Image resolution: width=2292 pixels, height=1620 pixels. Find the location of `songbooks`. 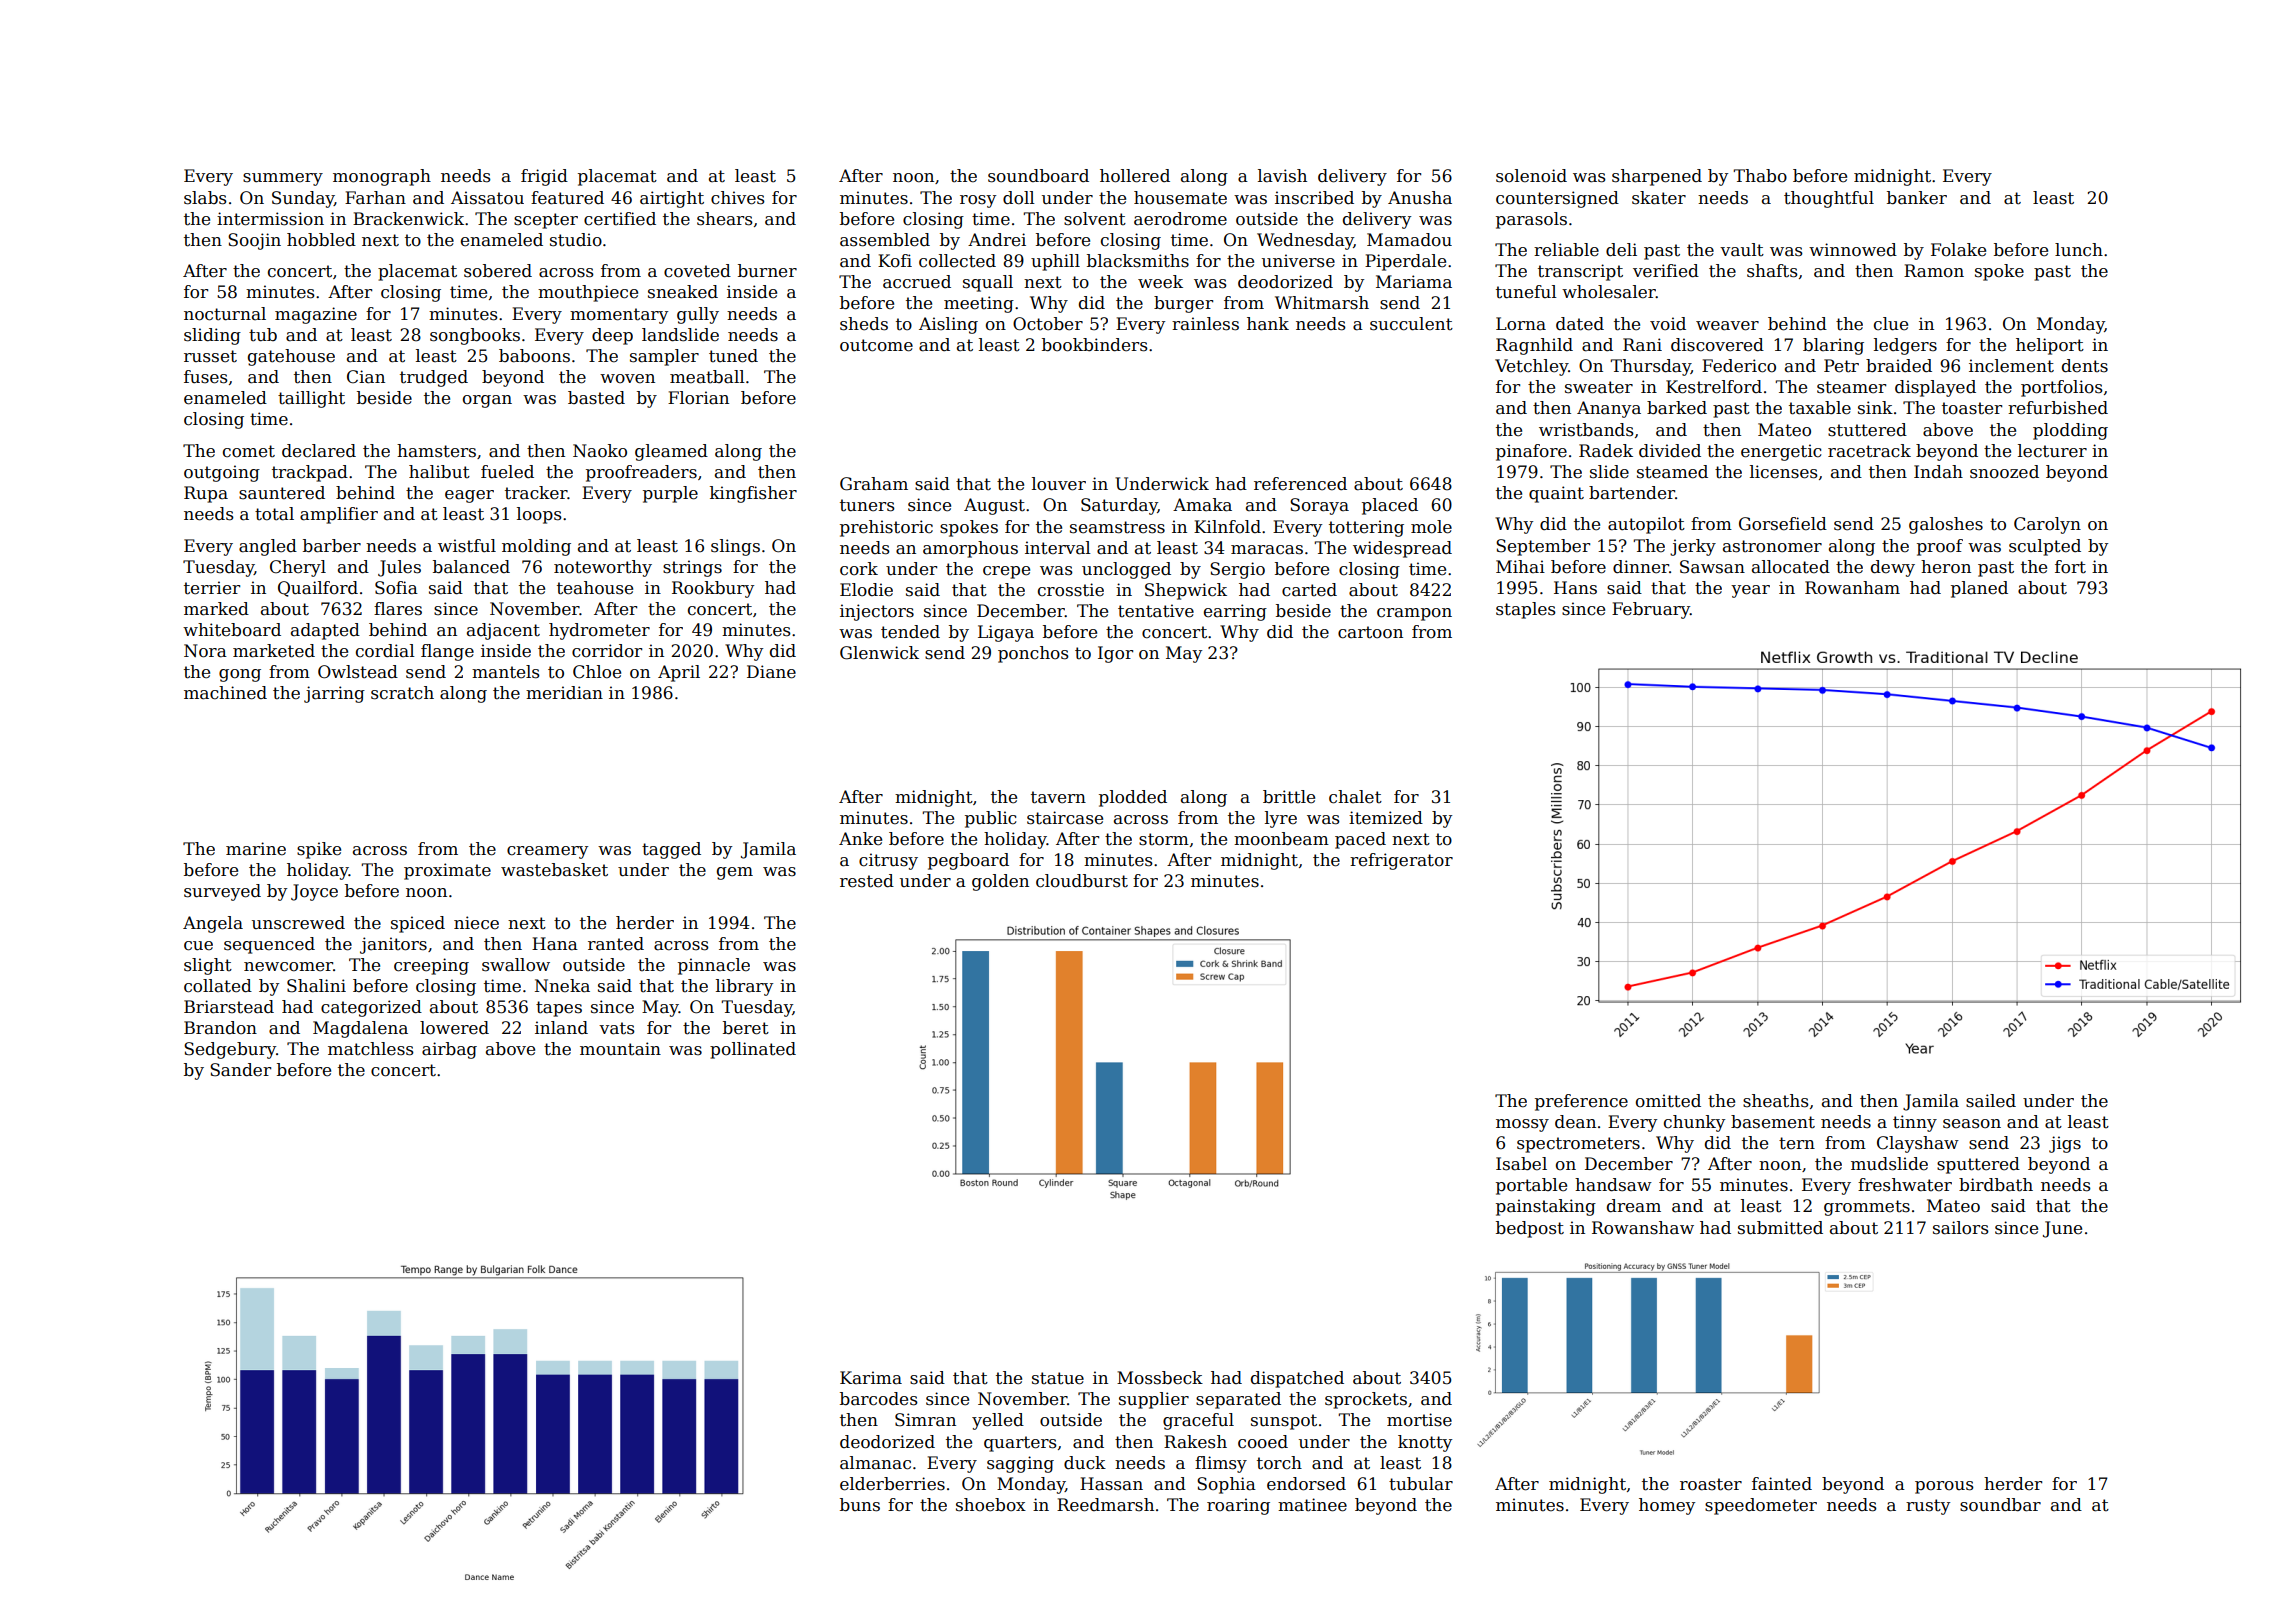

songbooks is located at coordinates (475, 336).
